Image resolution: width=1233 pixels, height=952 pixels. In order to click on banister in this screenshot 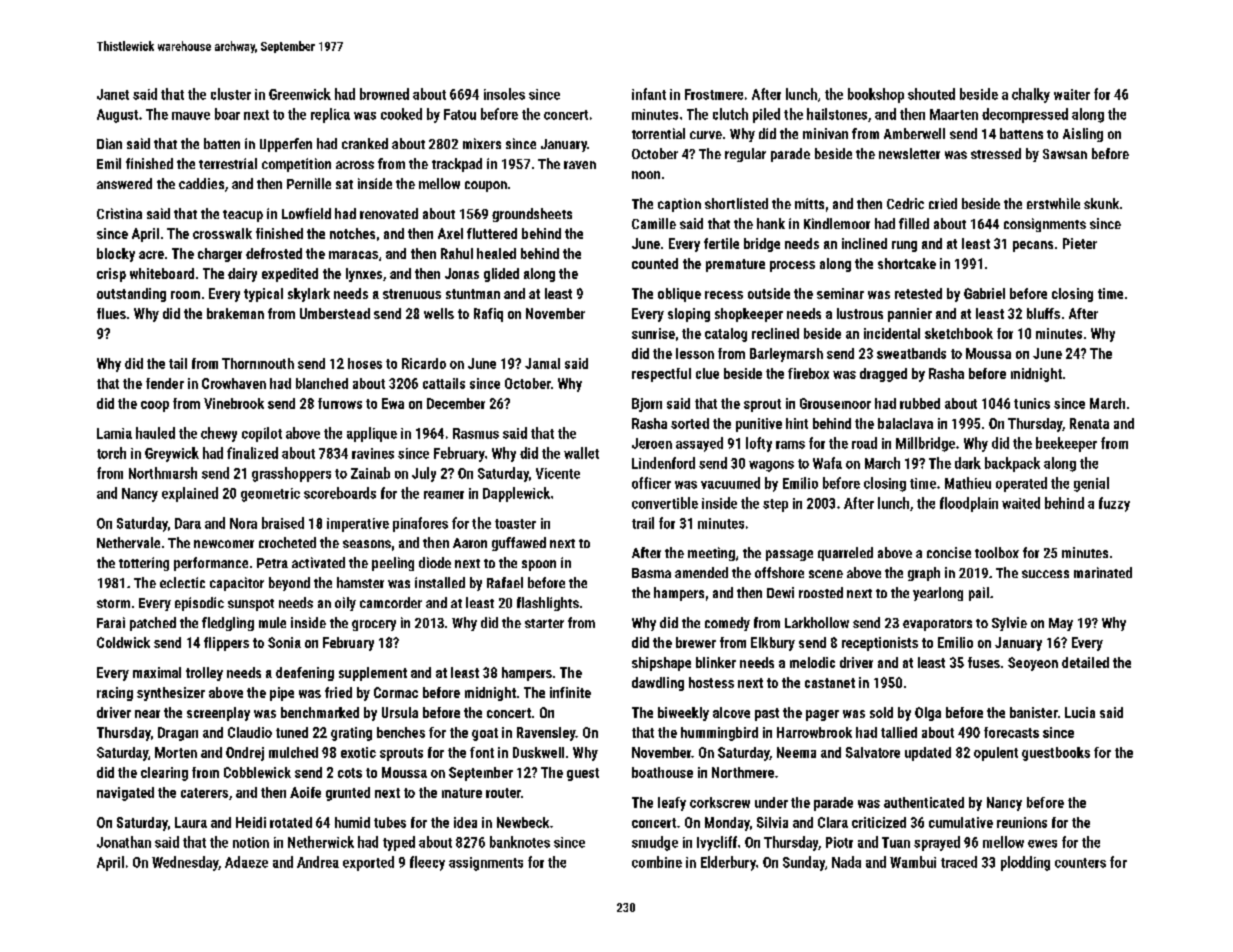, I will do `click(1033, 712)`.
